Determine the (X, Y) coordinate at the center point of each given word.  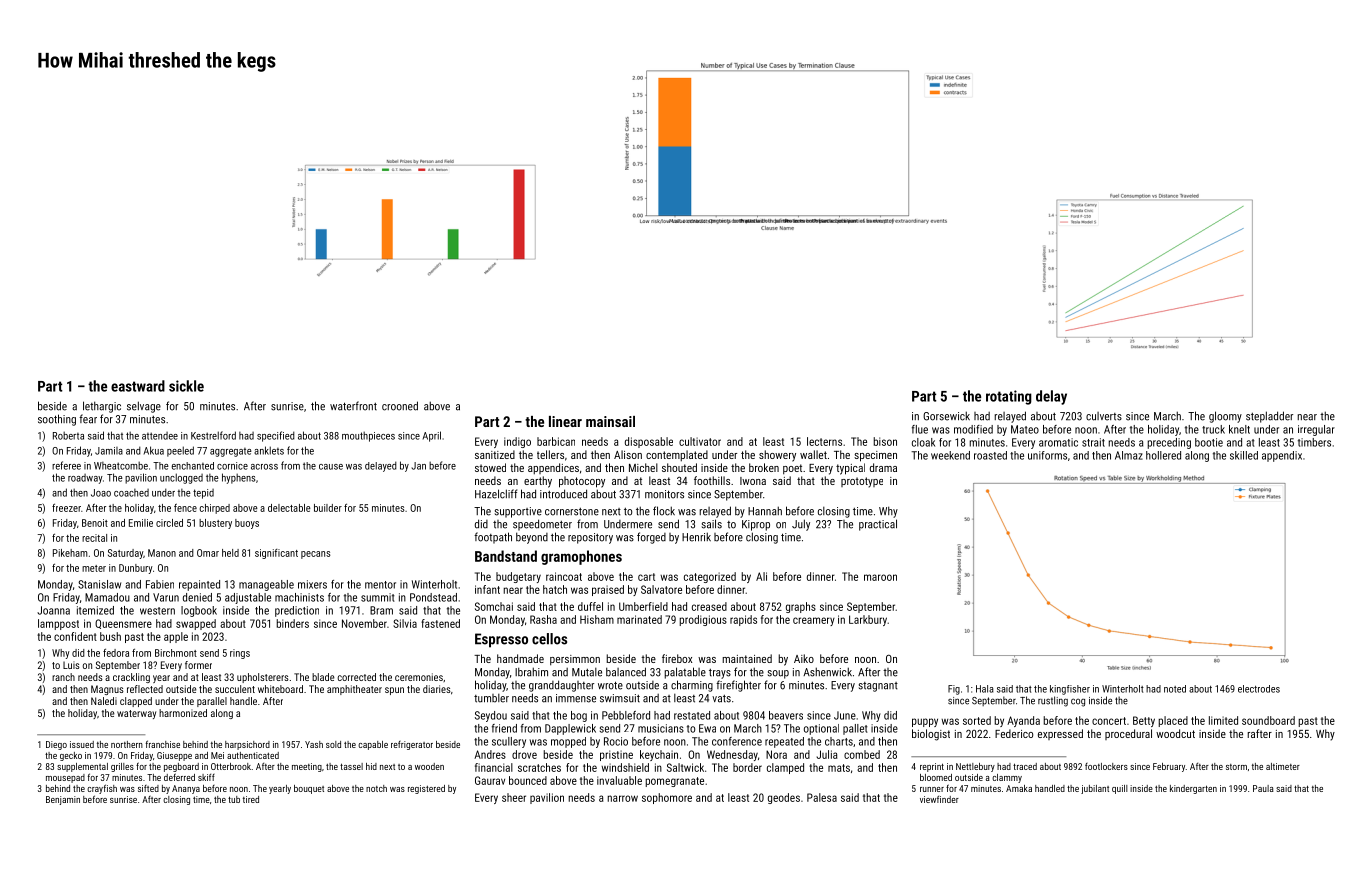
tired (251, 799)
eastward (138, 386)
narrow (622, 798)
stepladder (1269, 417)
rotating (1009, 397)
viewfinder (939, 799)
